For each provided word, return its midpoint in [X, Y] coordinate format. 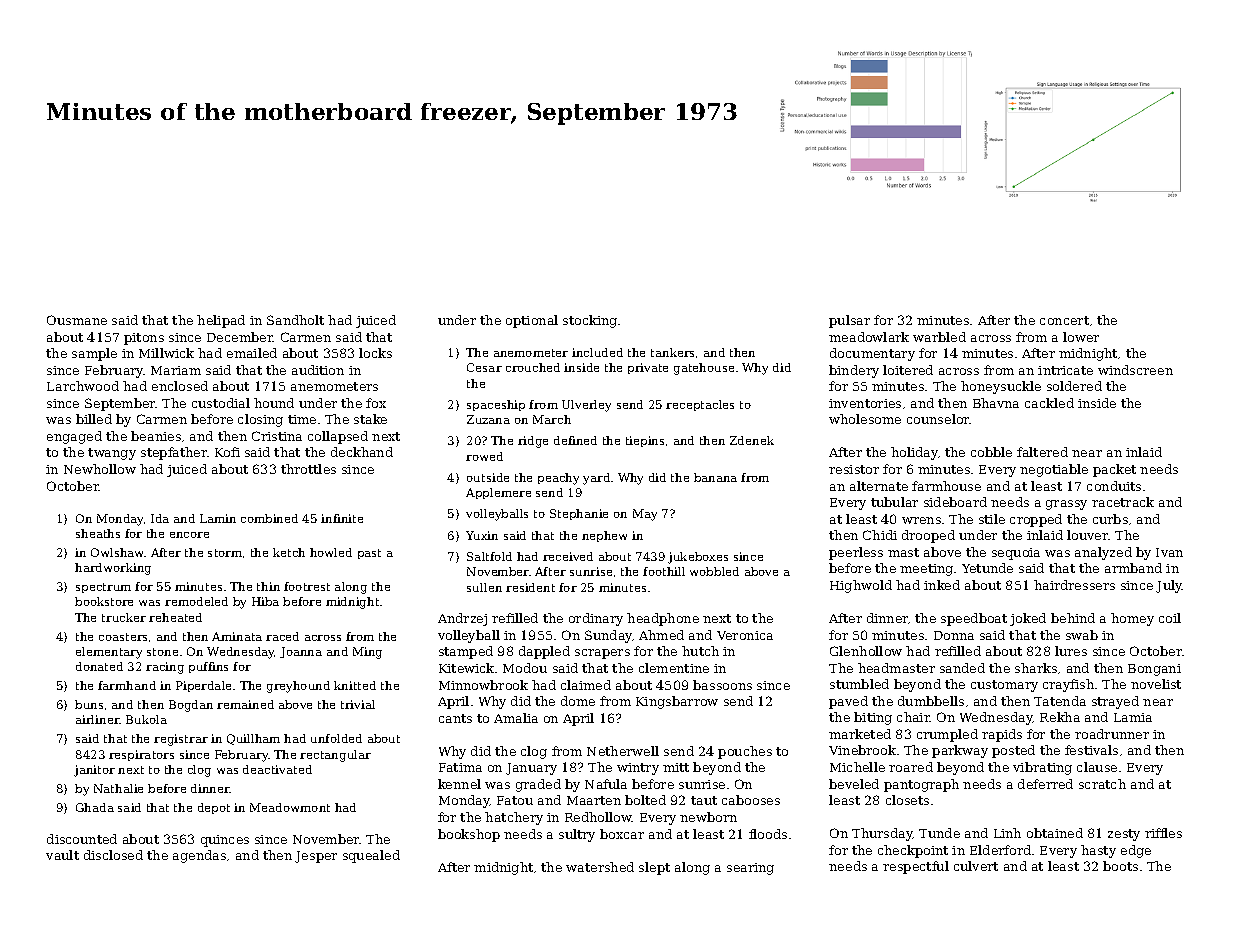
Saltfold [489, 556]
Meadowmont [290, 807]
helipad [221, 321]
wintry [638, 769]
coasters [123, 637]
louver [1088, 535]
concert [1064, 320]
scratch [1102, 784]
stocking [590, 321]
